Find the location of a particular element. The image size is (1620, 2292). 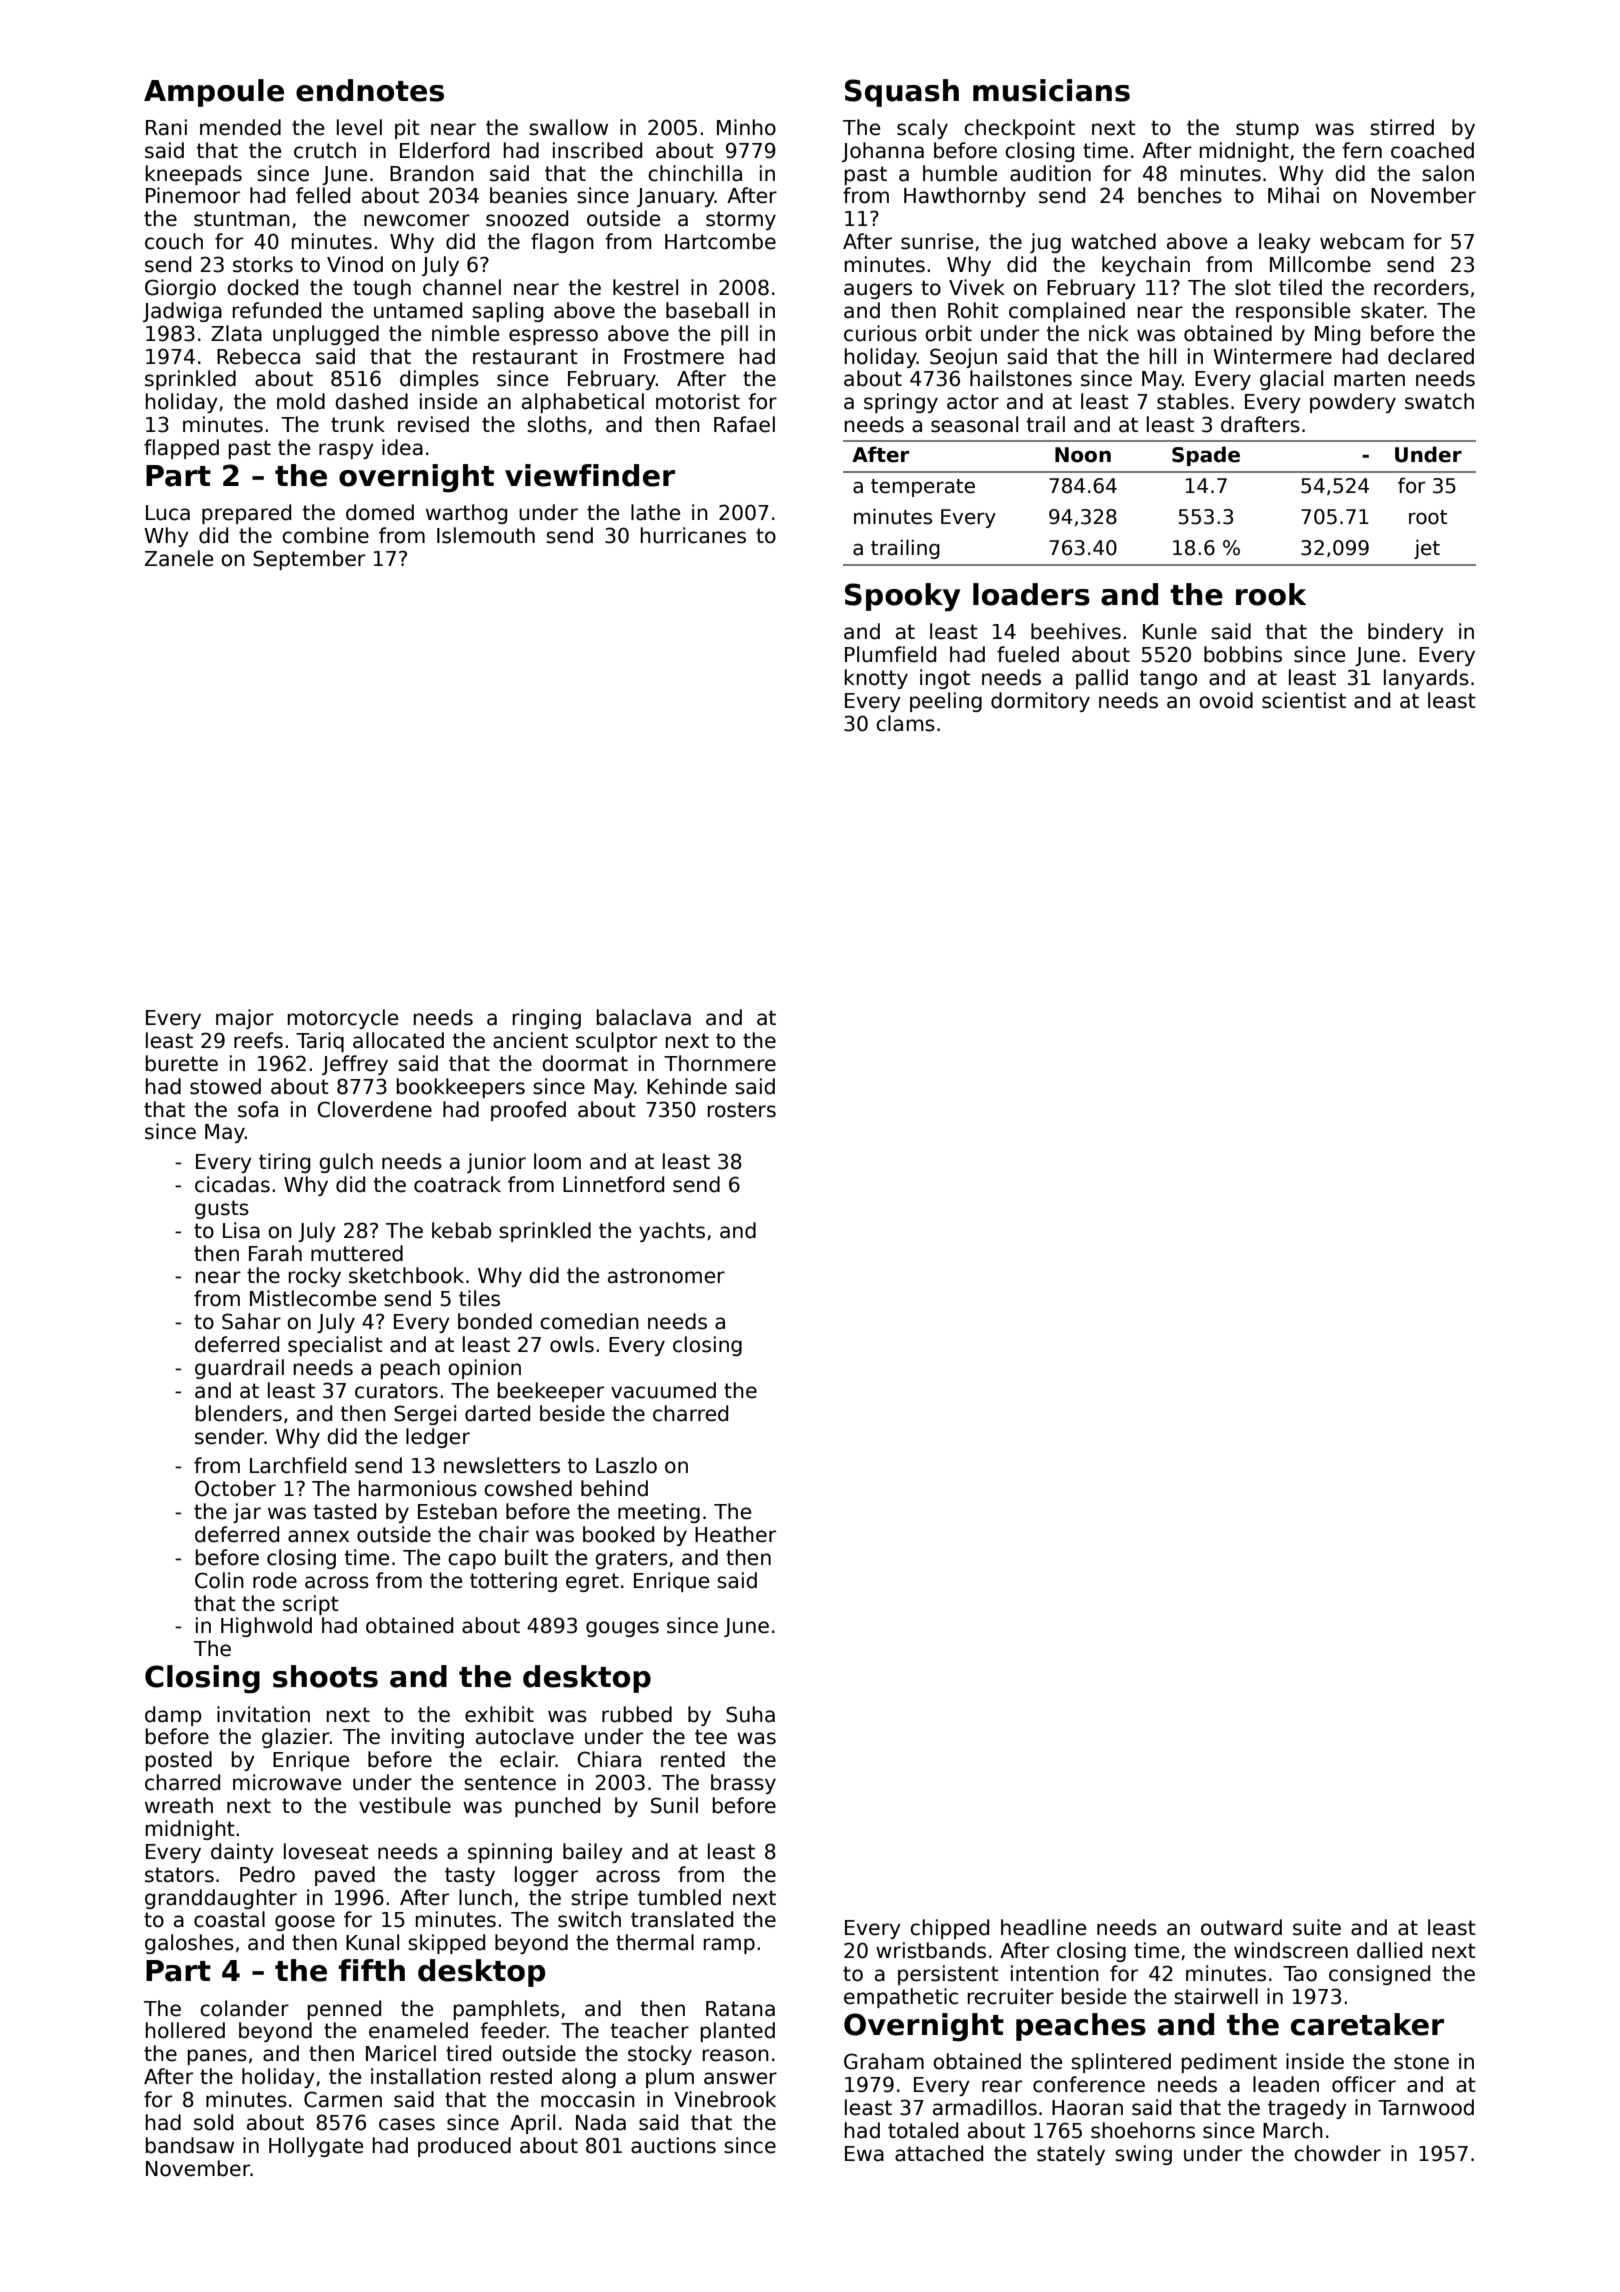

Tarnwood is located at coordinates (1426, 2107).
